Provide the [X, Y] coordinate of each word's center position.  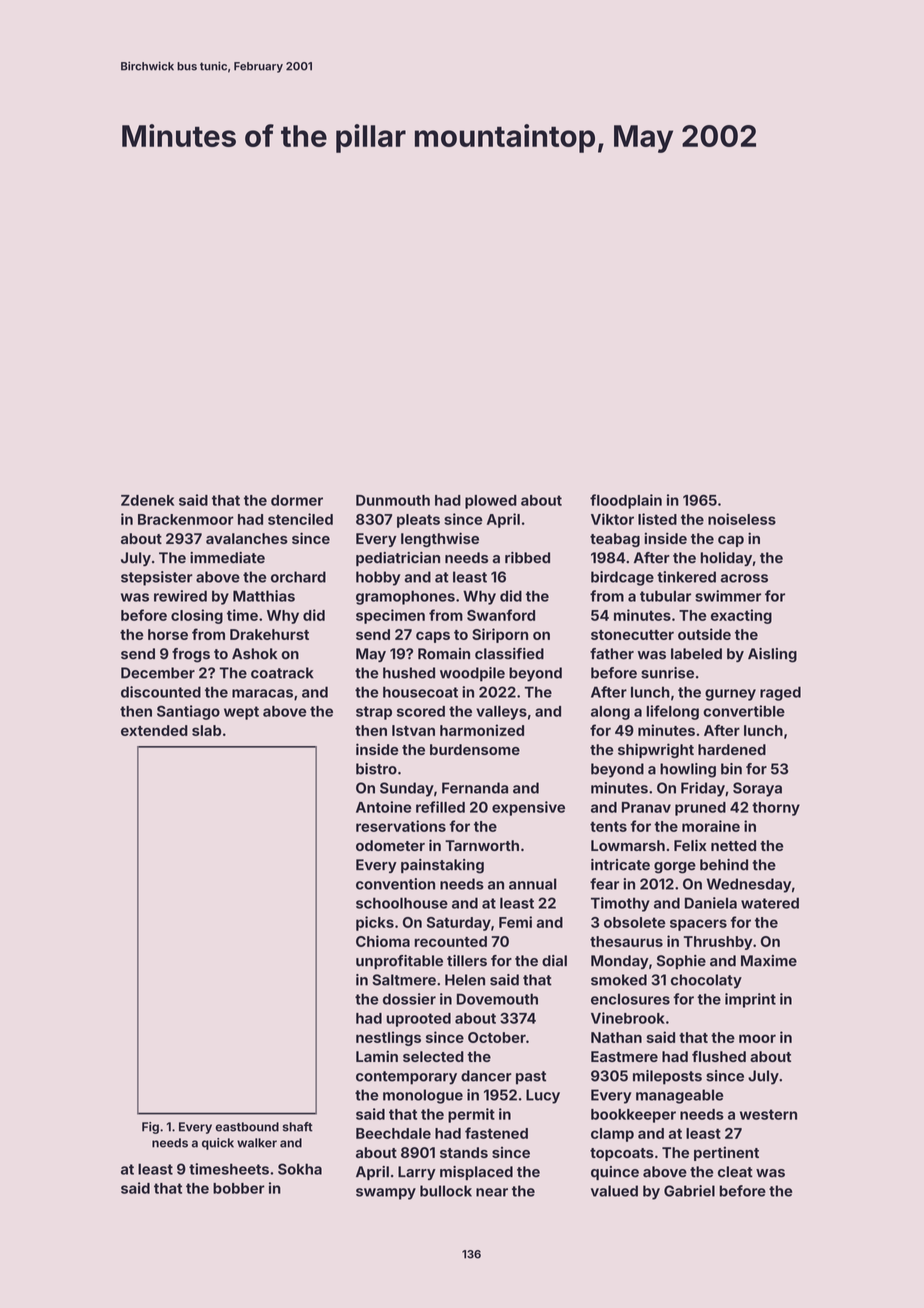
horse [168, 634]
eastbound [247, 1127]
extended [154, 730]
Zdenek [147, 500]
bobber [239, 1188]
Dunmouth [393, 500]
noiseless [742, 519]
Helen [465, 980]
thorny [776, 809]
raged [780, 693]
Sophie [681, 962]
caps [433, 637]
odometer [390, 845]
